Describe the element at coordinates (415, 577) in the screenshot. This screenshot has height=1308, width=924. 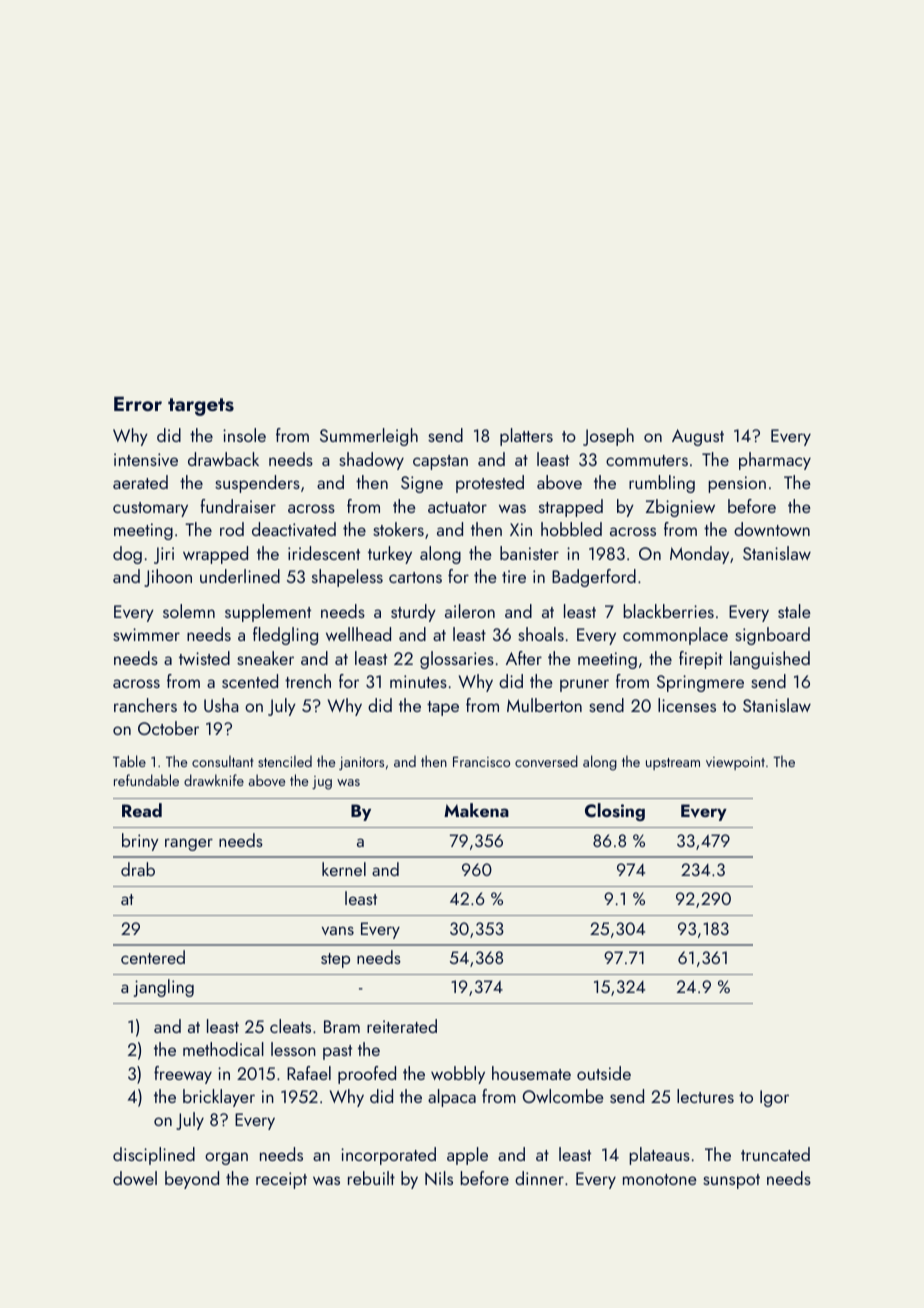
I see `cartons` at that location.
